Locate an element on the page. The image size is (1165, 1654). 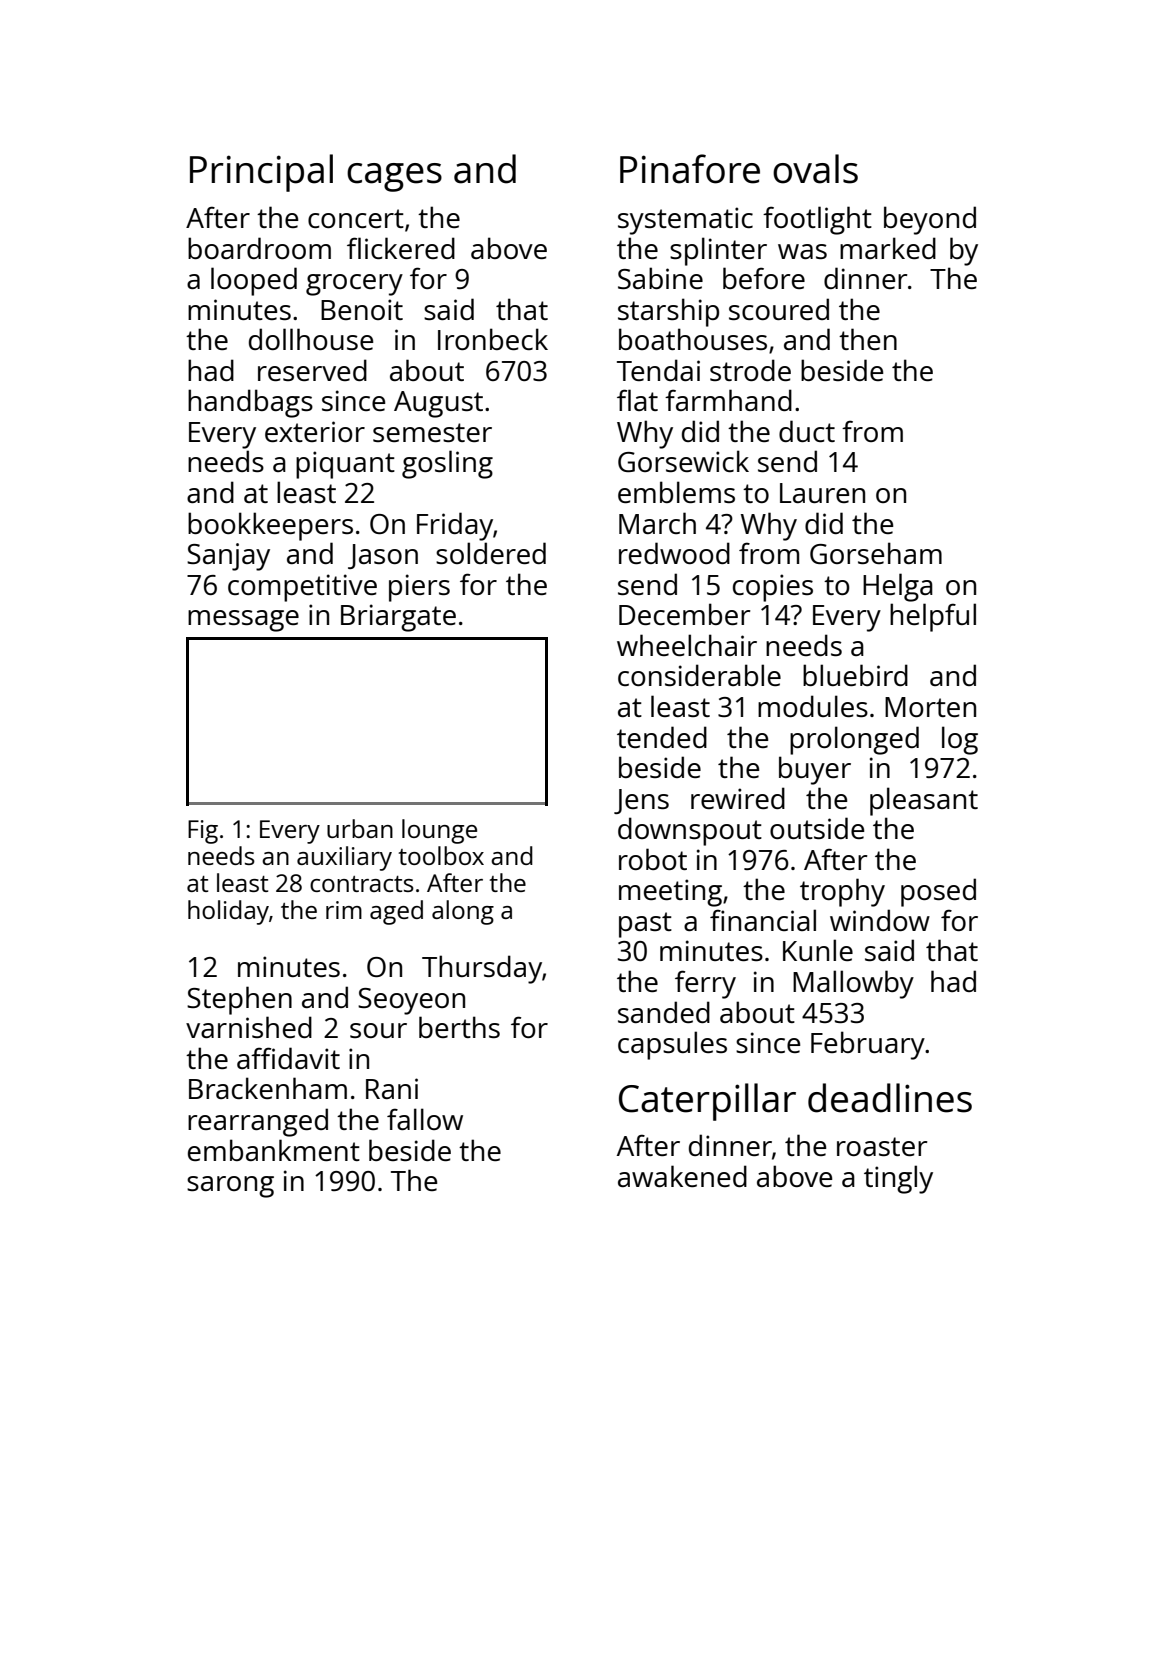
Pinafore is located at coordinates (690, 169).
